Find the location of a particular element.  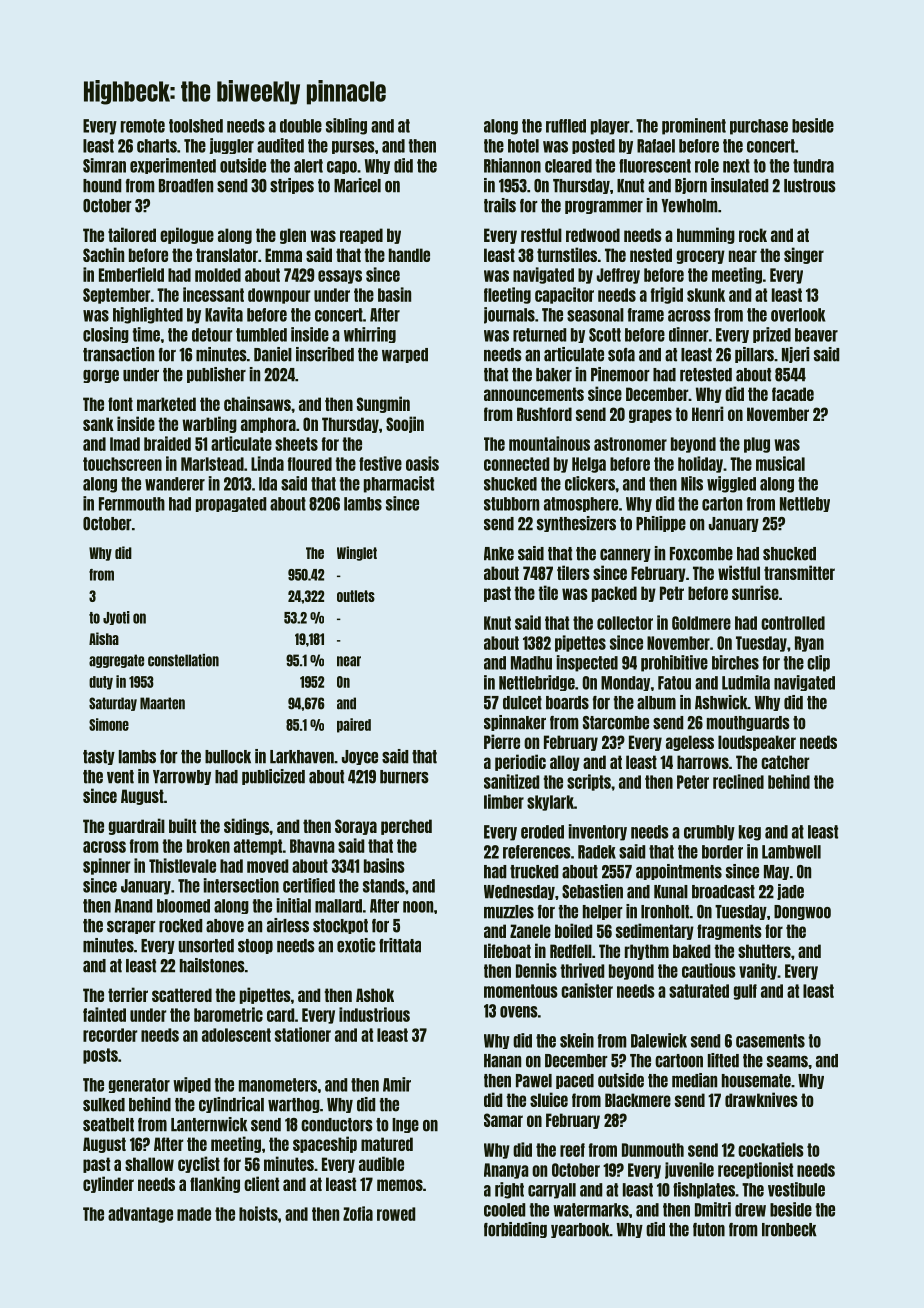

highlighted is located at coordinates (148, 315).
